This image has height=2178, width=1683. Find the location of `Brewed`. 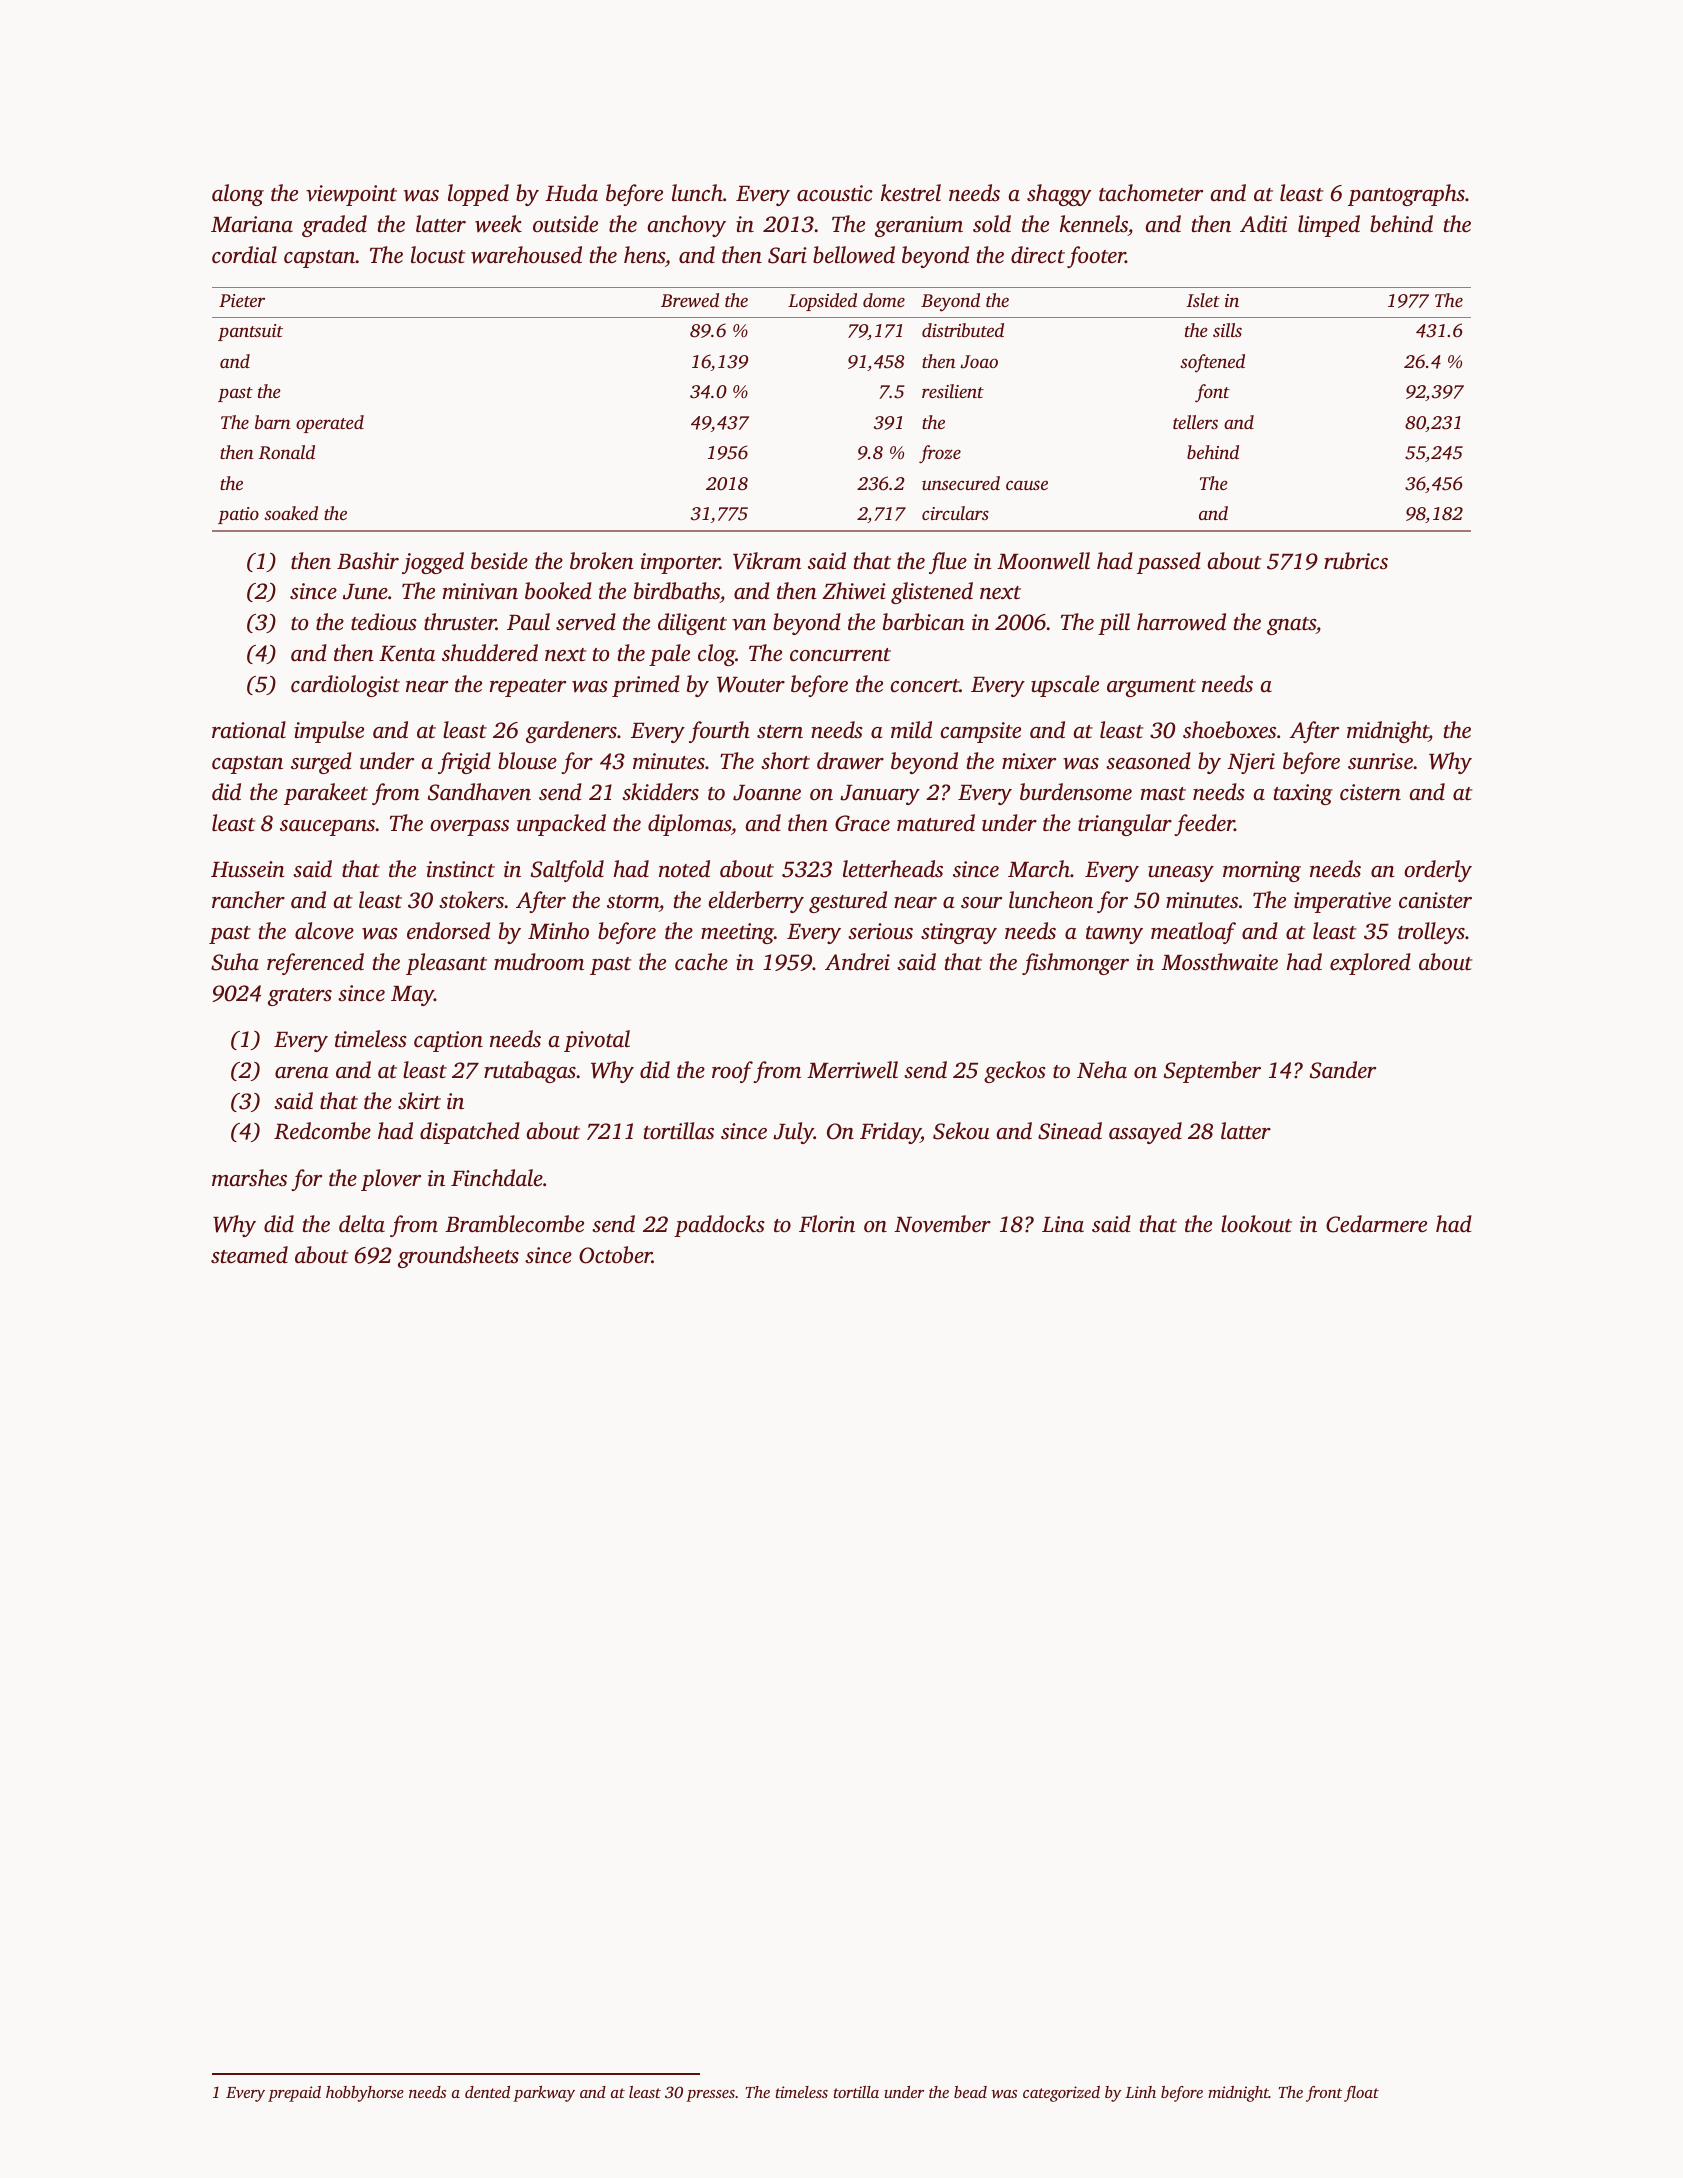

Brewed is located at coordinates (690, 300).
